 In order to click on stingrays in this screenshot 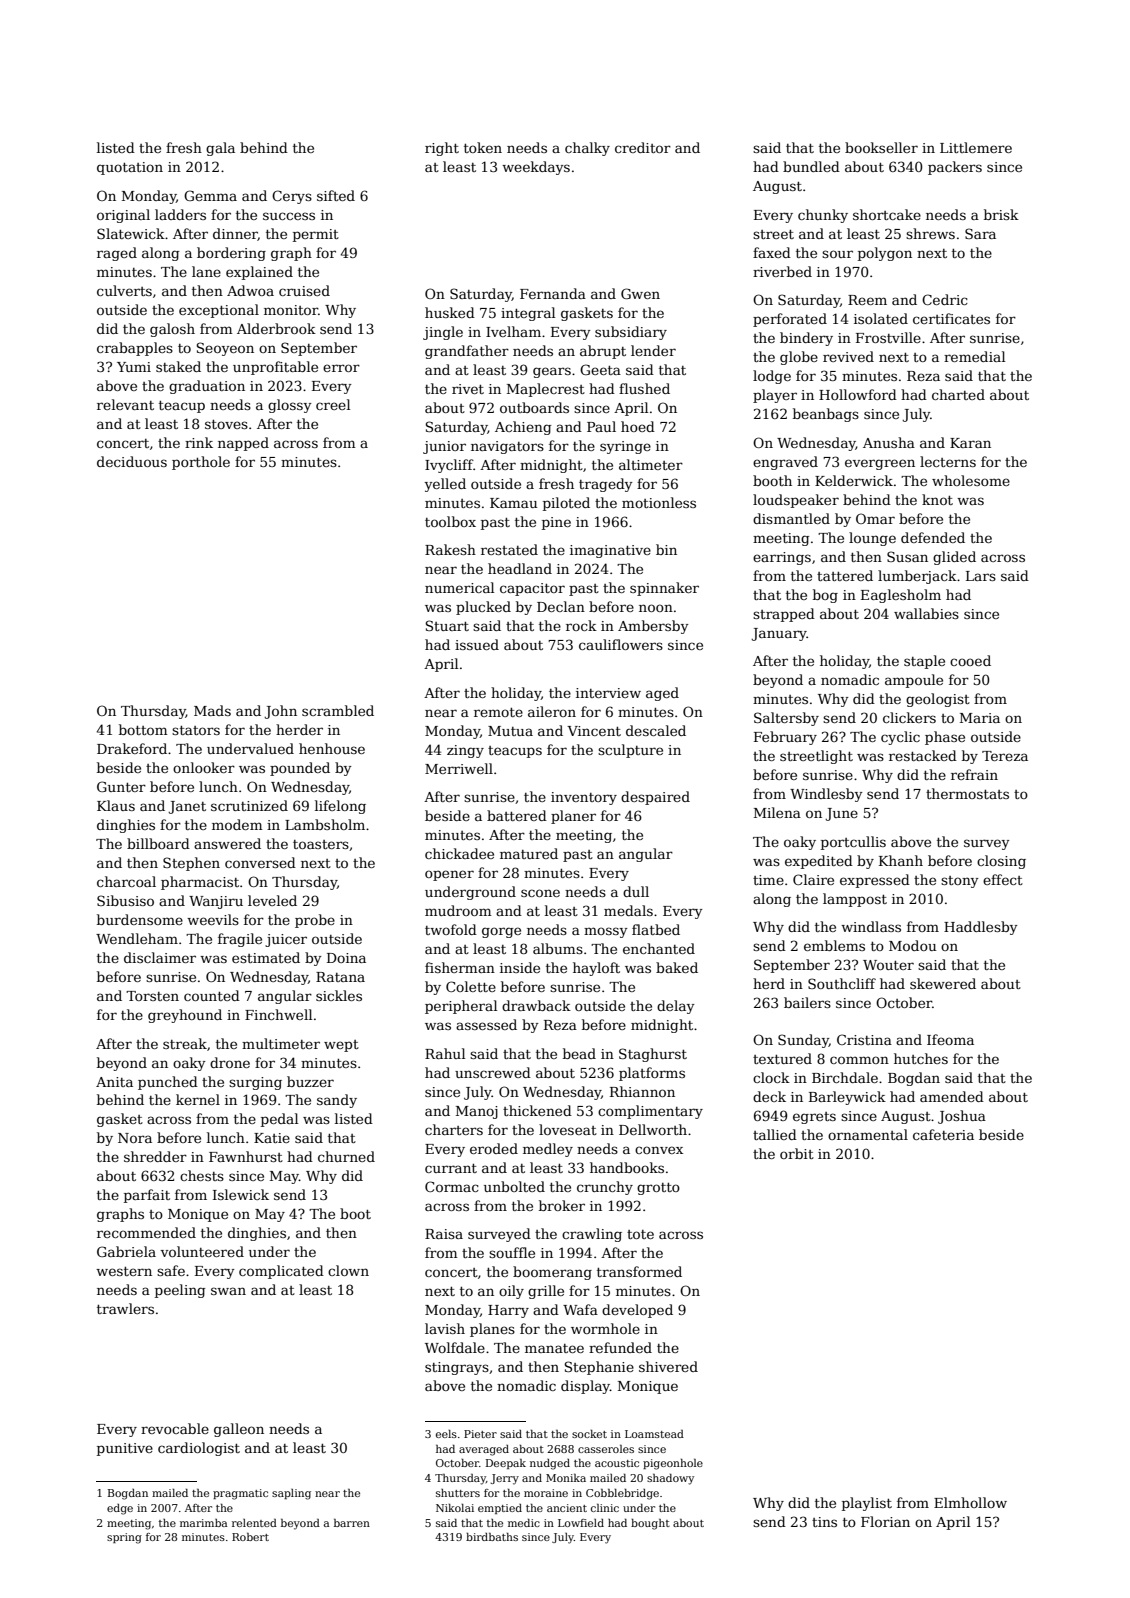, I will do `click(457, 1368)`.
